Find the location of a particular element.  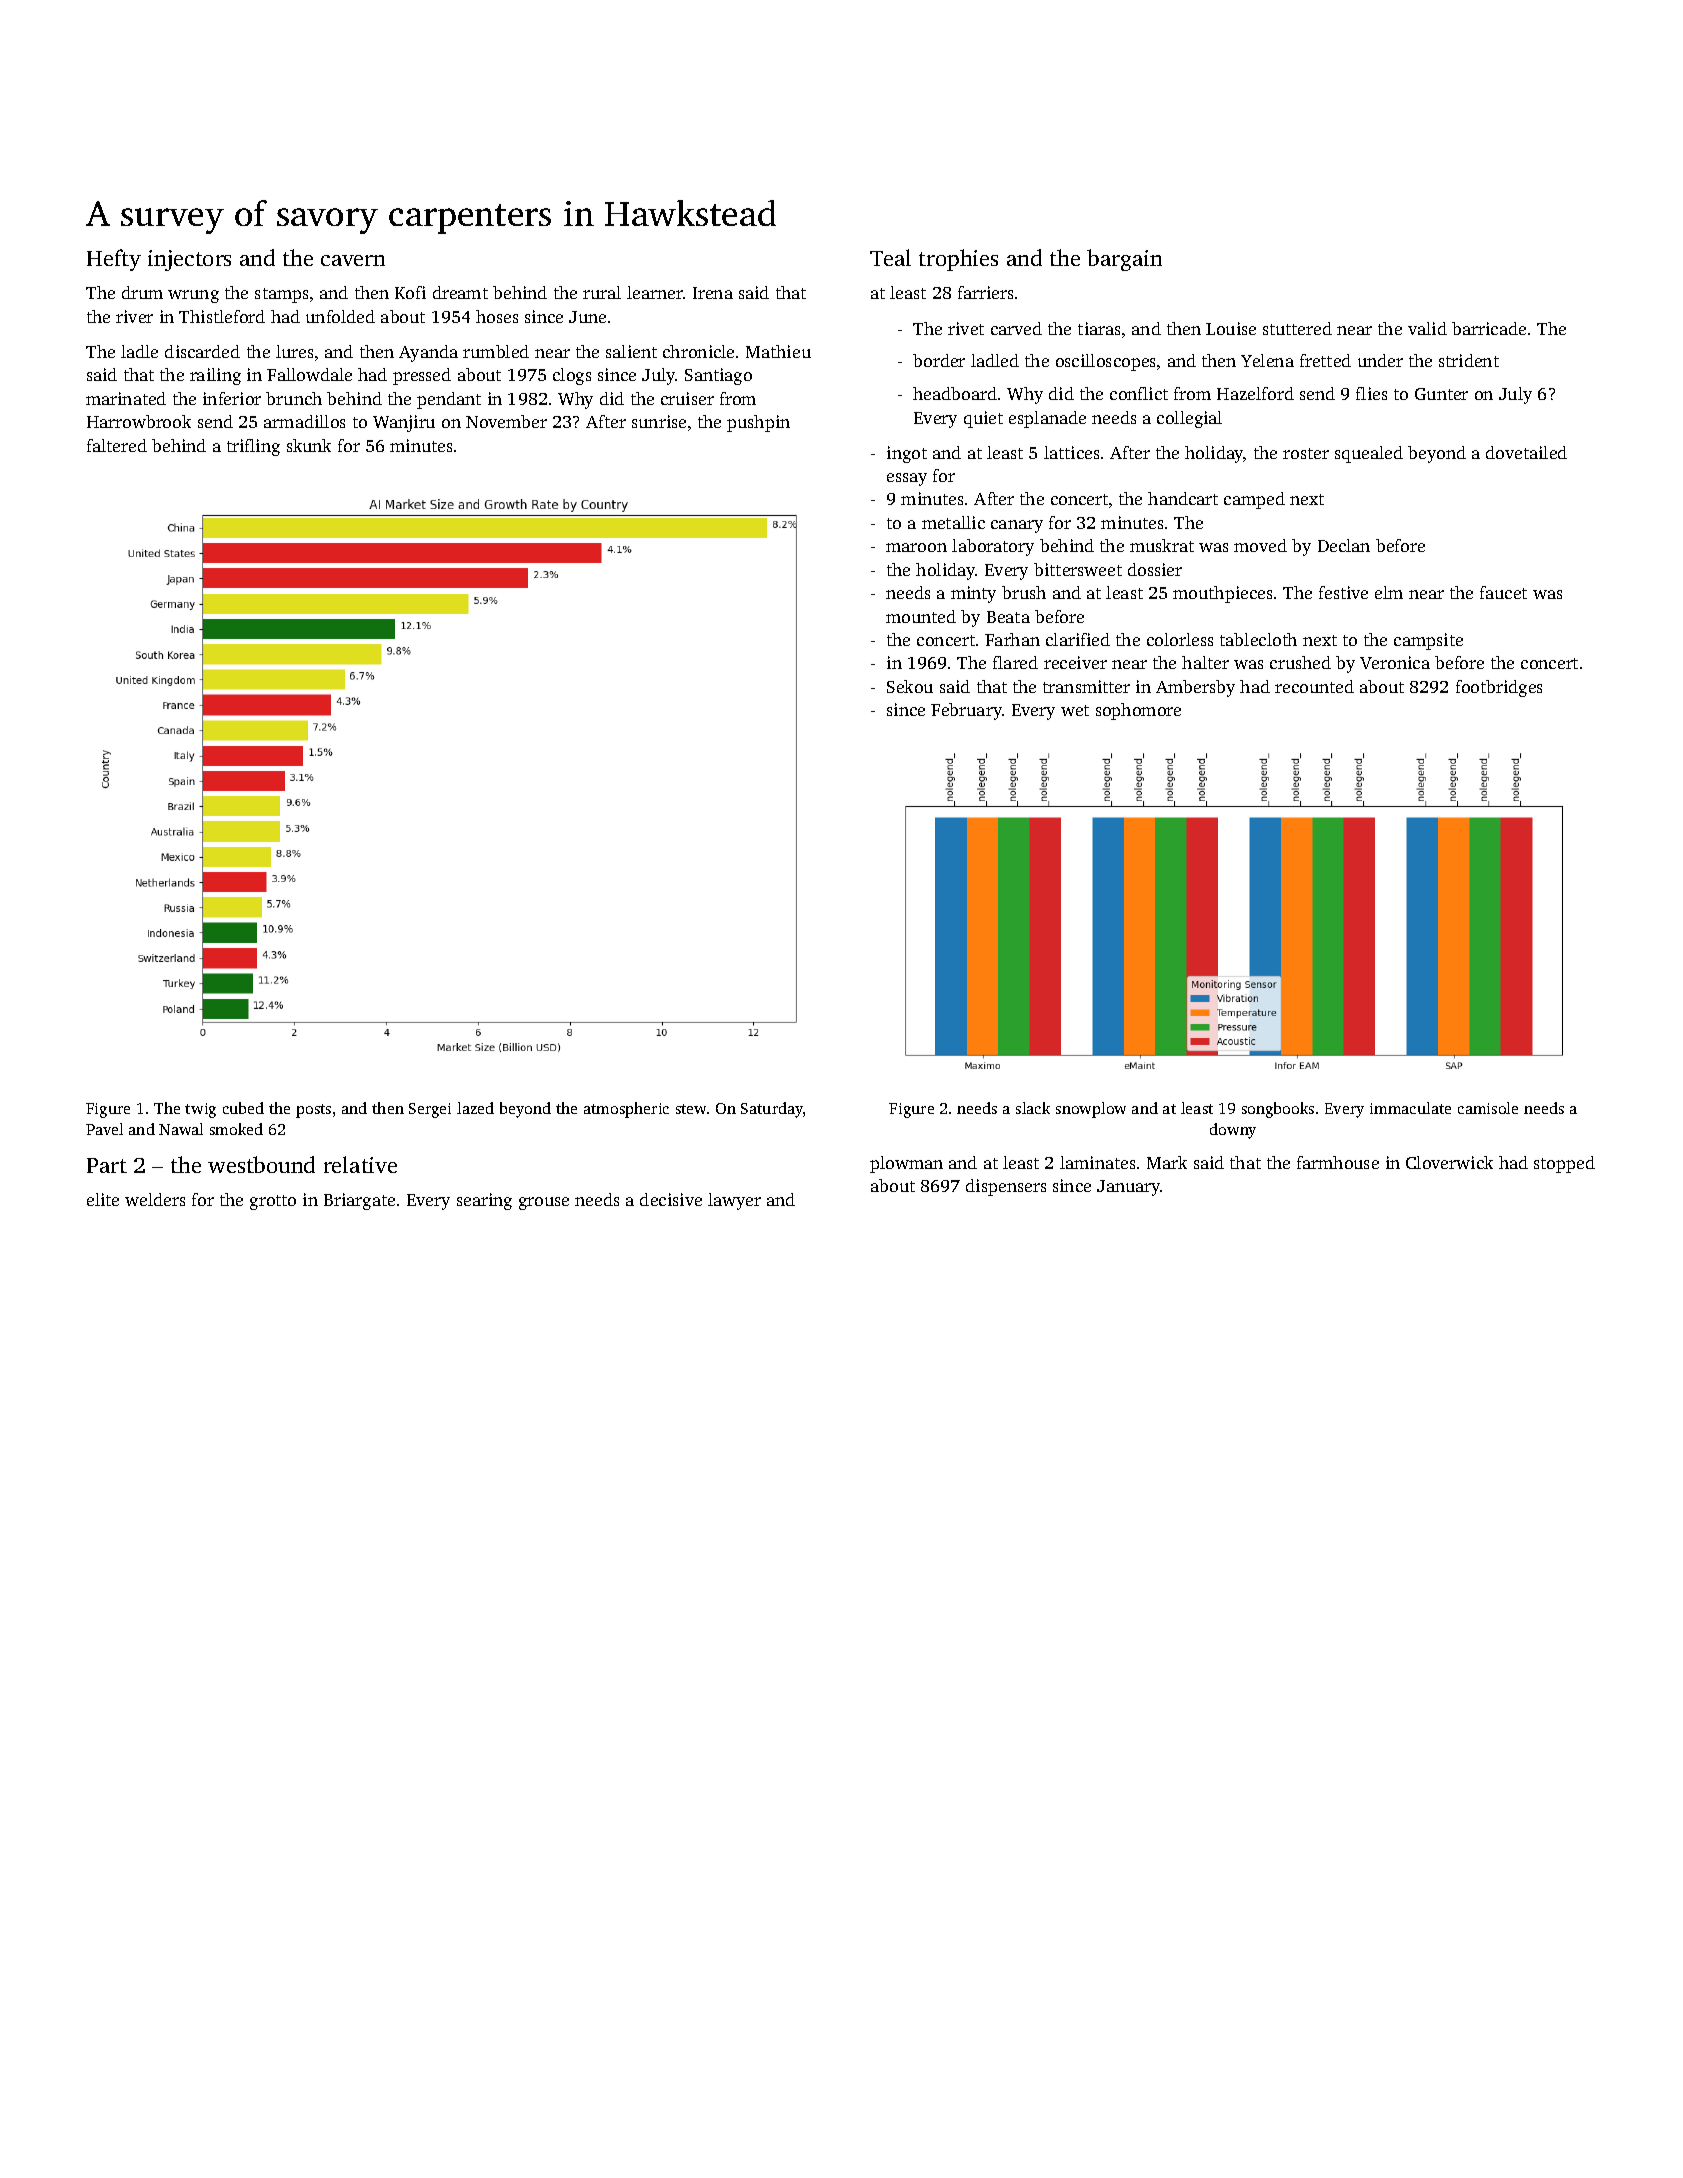

stew is located at coordinates (691, 1109).
